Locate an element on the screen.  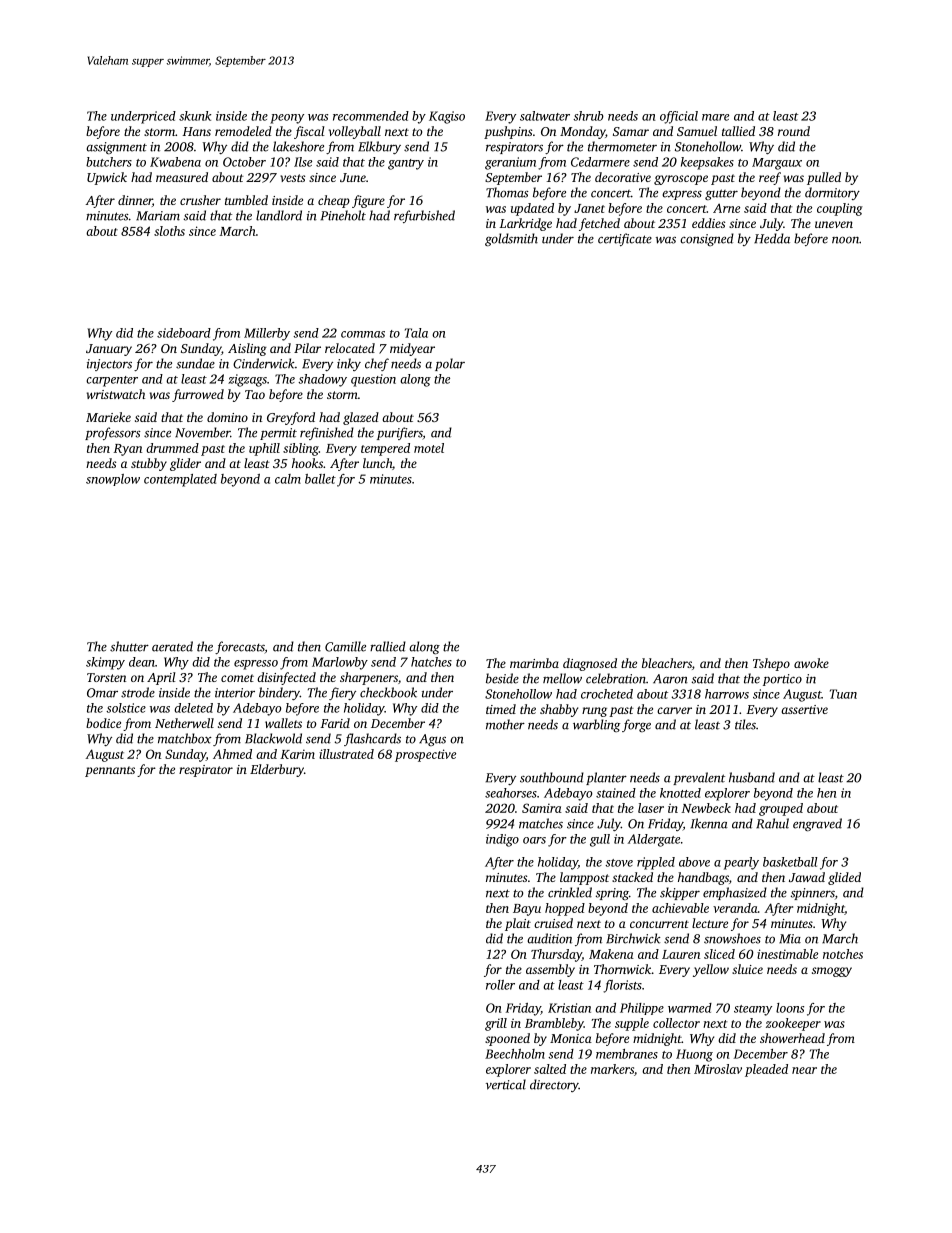
zookeeper is located at coordinates (793, 1024).
